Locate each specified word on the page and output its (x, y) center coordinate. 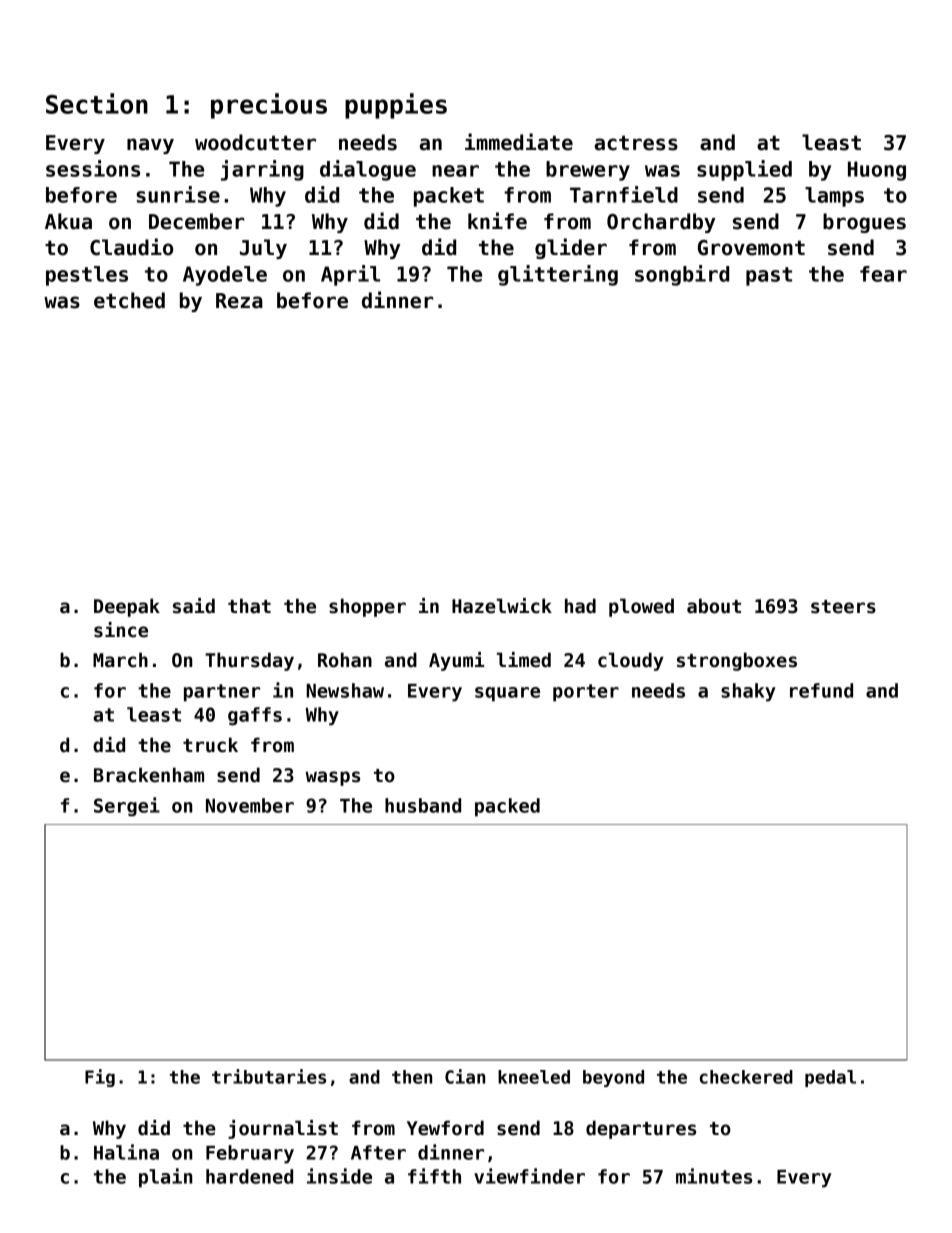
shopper (367, 607)
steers (843, 607)
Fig (100, 1078)
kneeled (534, 1077)
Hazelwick (502, 606)
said (194, 606)
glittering (558, 275)
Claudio (131, 247)
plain (165, 1178)
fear (883, 274)
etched (129, 300)
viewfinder (529, 1176)
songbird (682, 275)
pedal (830, 1078)
